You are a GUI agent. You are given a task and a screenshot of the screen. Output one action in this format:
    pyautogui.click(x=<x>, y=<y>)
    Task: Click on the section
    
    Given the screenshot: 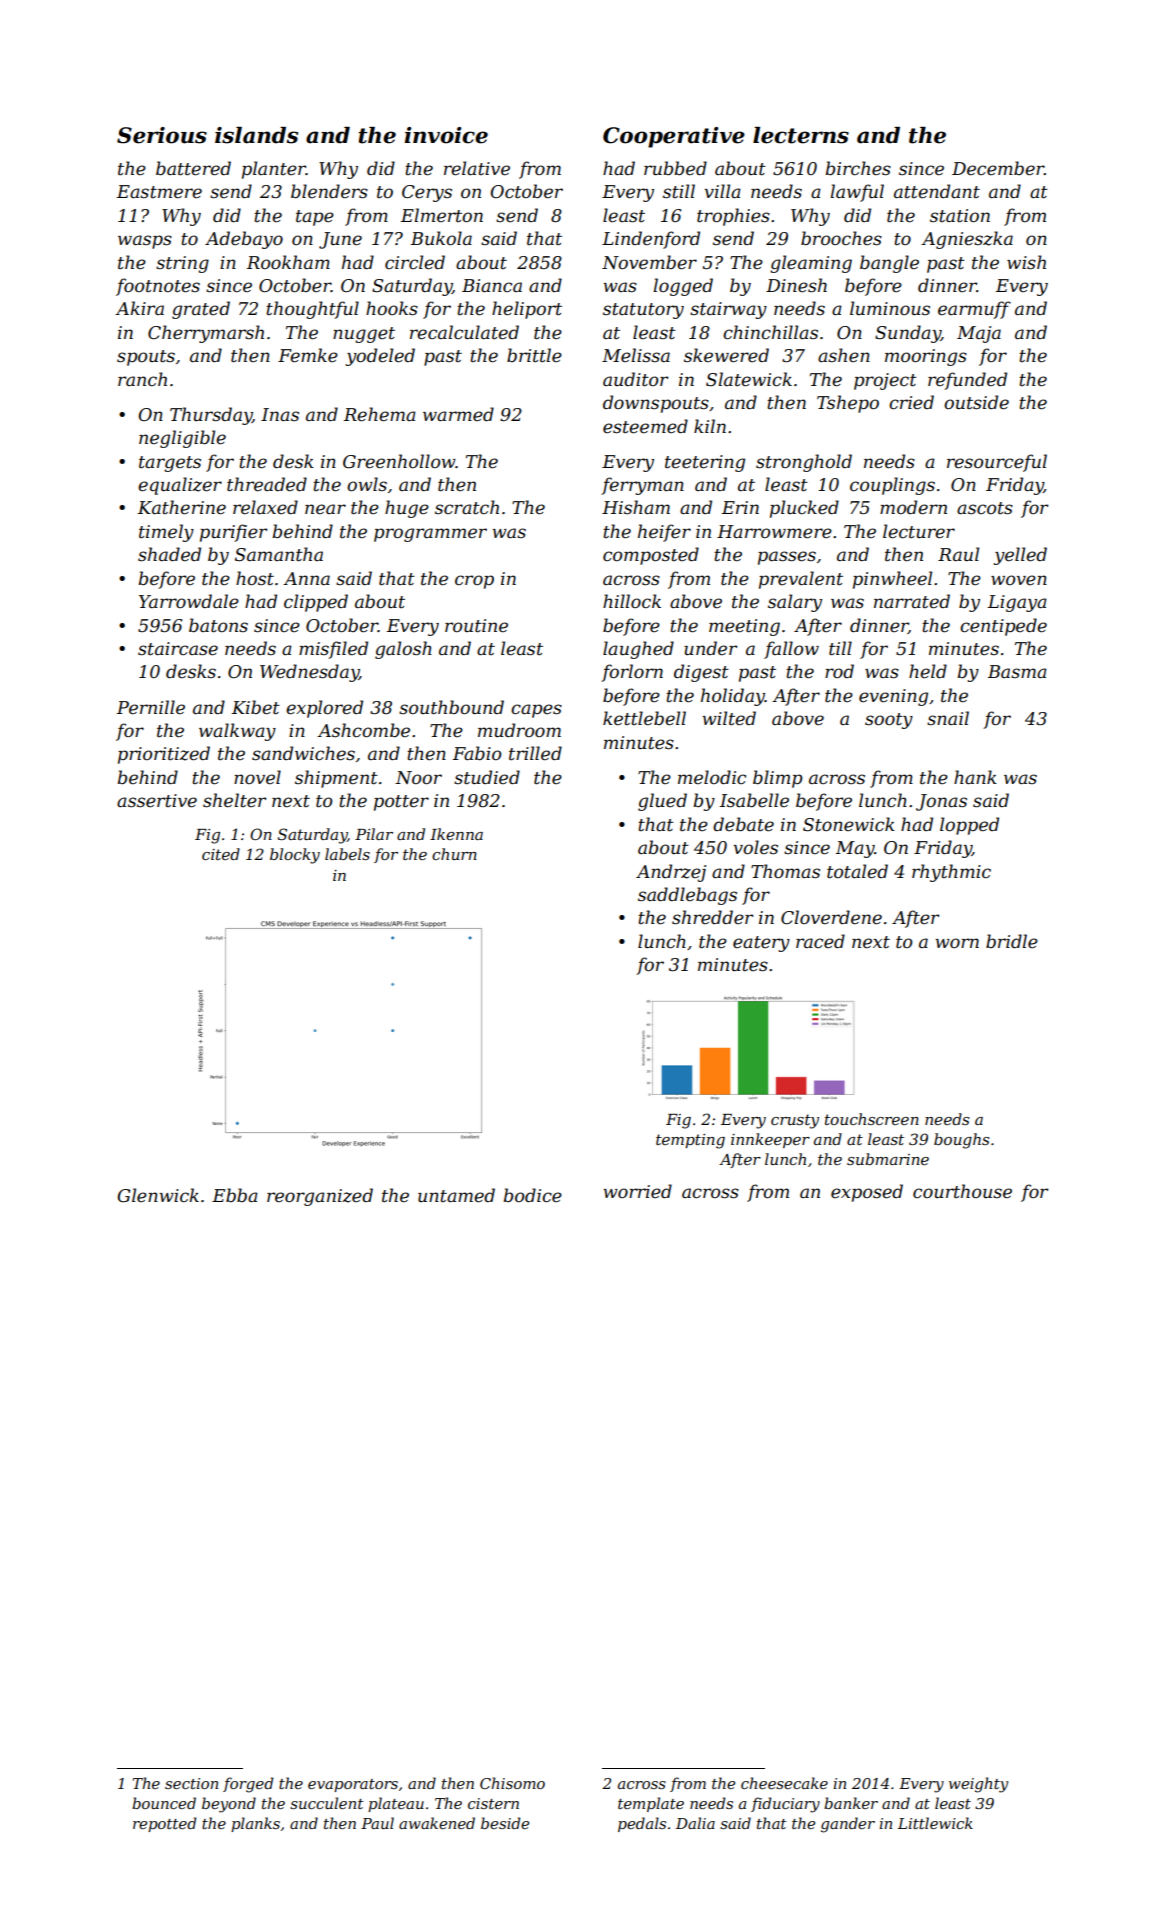 What is the action you would take?
    pyautogui.click(x=191, y=1783)
